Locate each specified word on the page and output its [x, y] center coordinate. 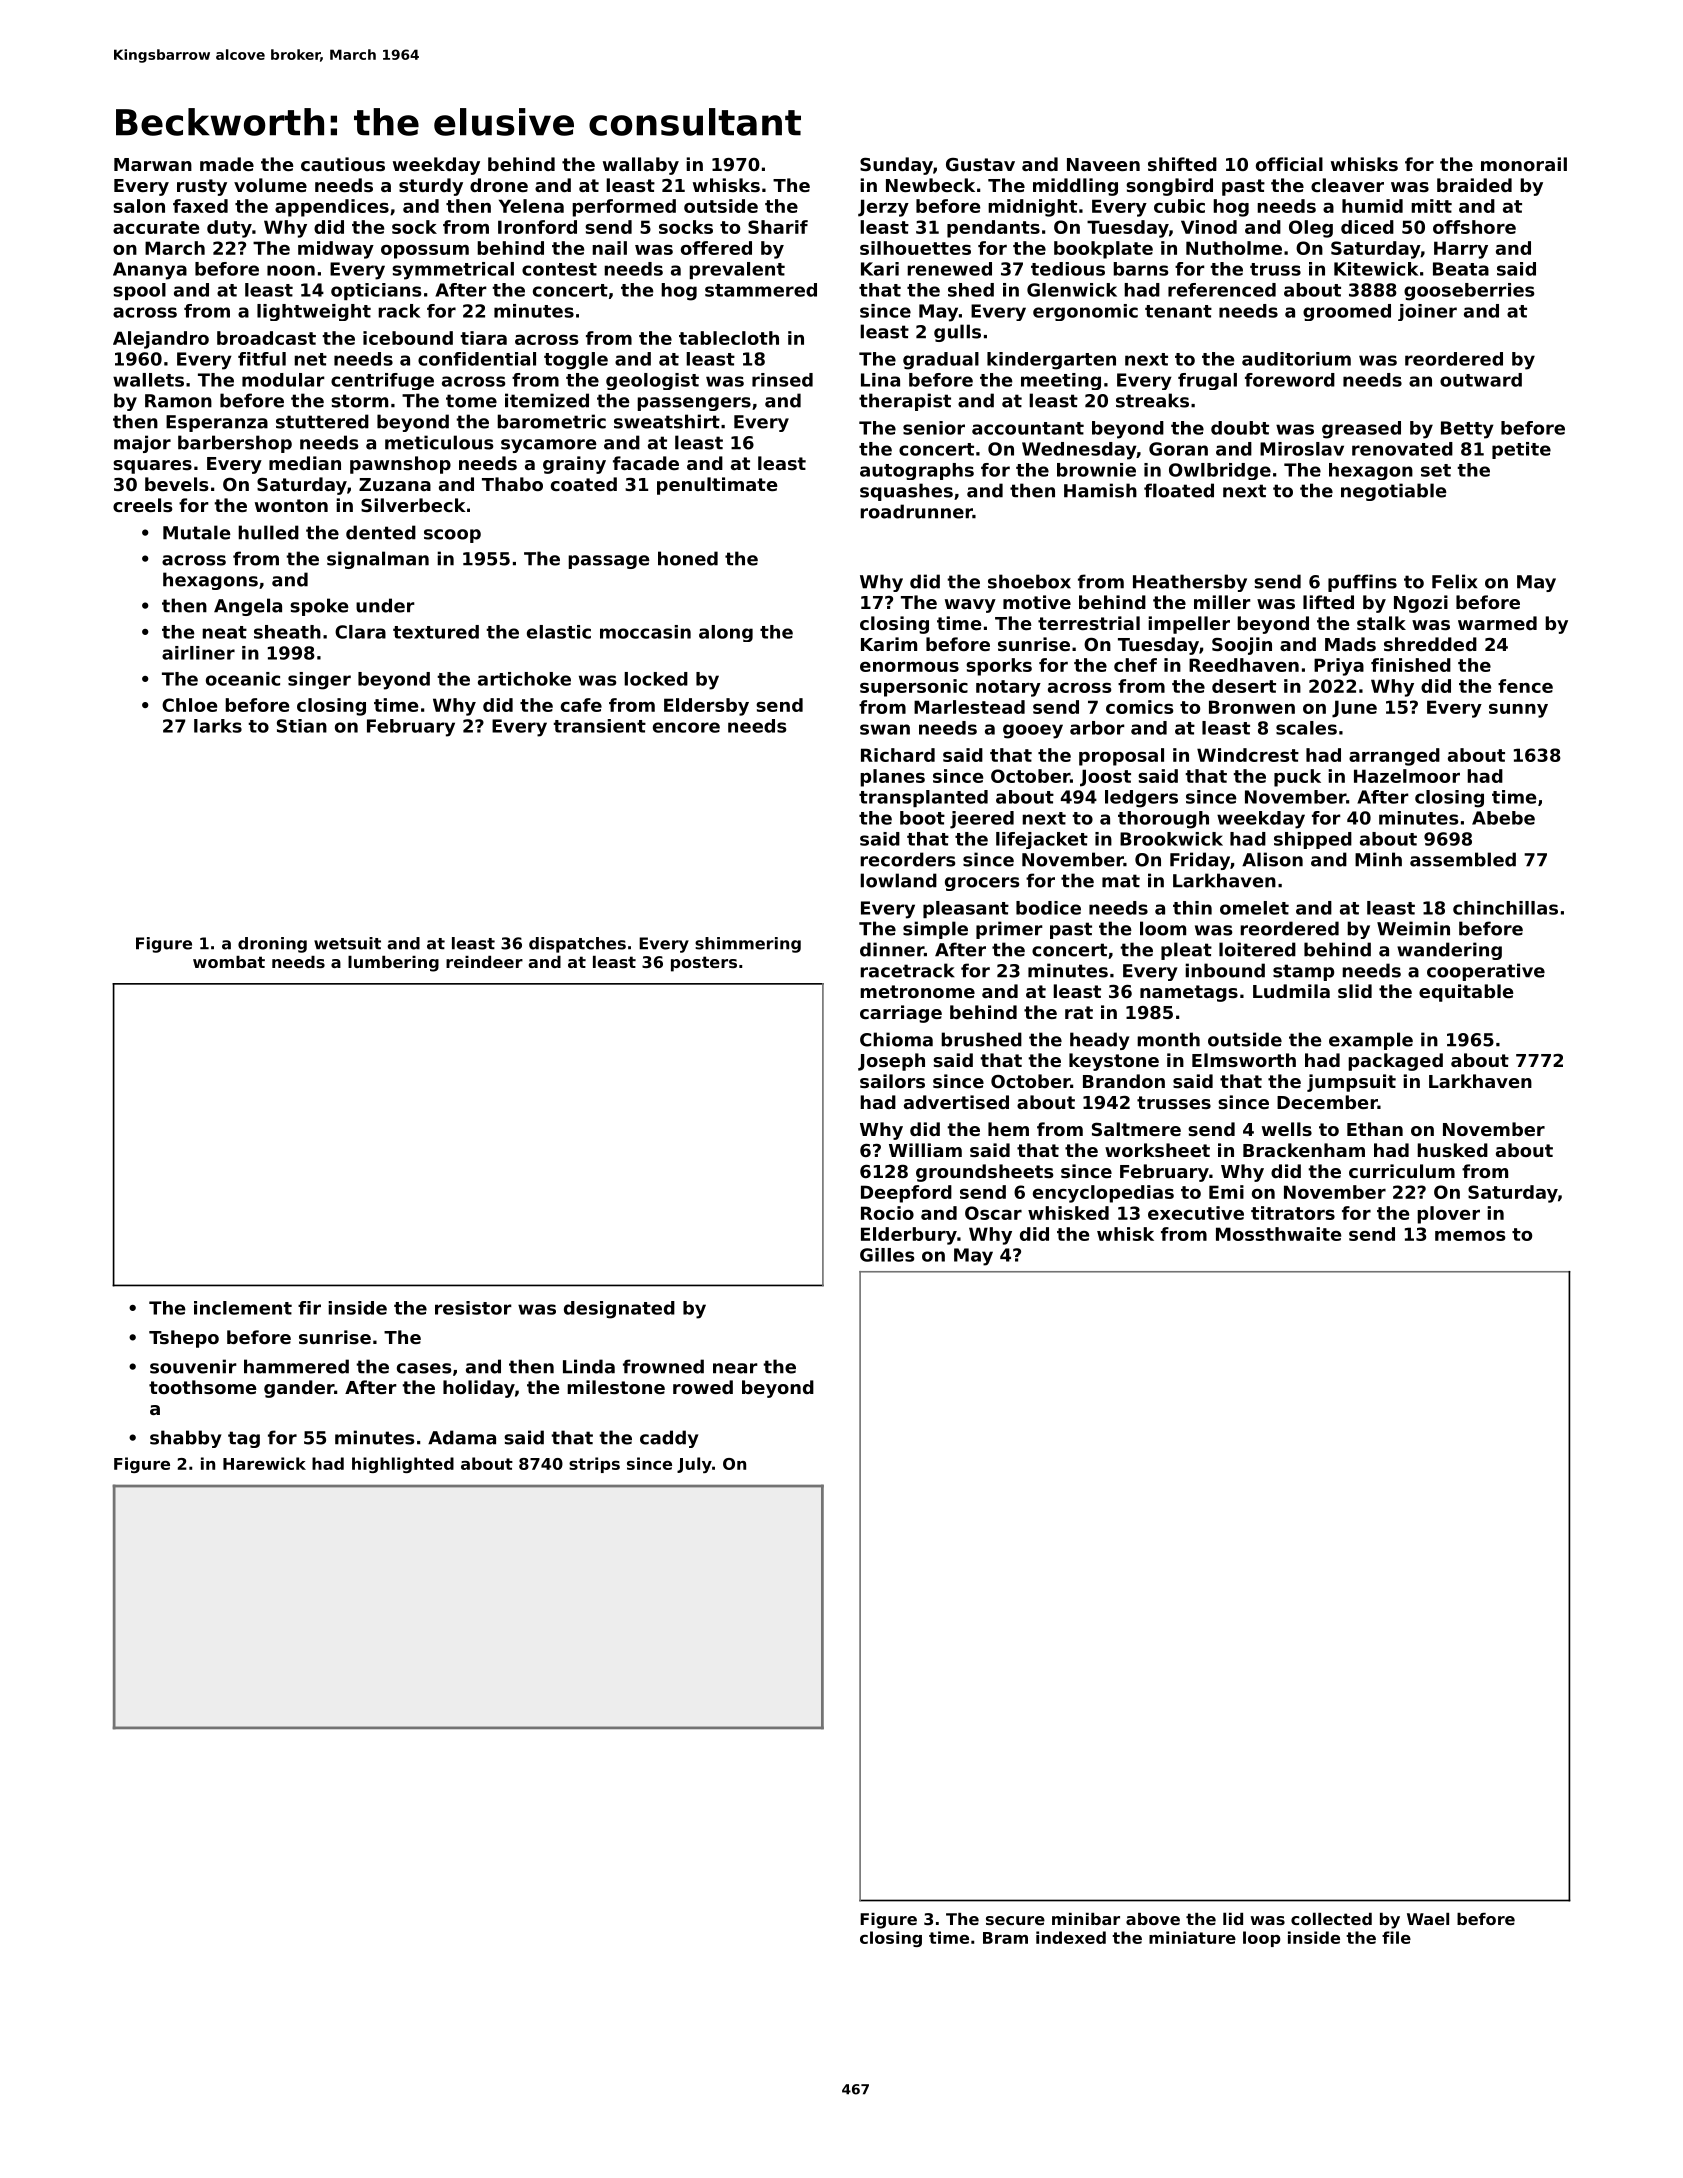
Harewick [264, 1463]
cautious [343, 164]
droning [272, 945]
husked [1452, 1150]
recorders [908, 859]
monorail [1524, 164]
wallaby [641, 166]
